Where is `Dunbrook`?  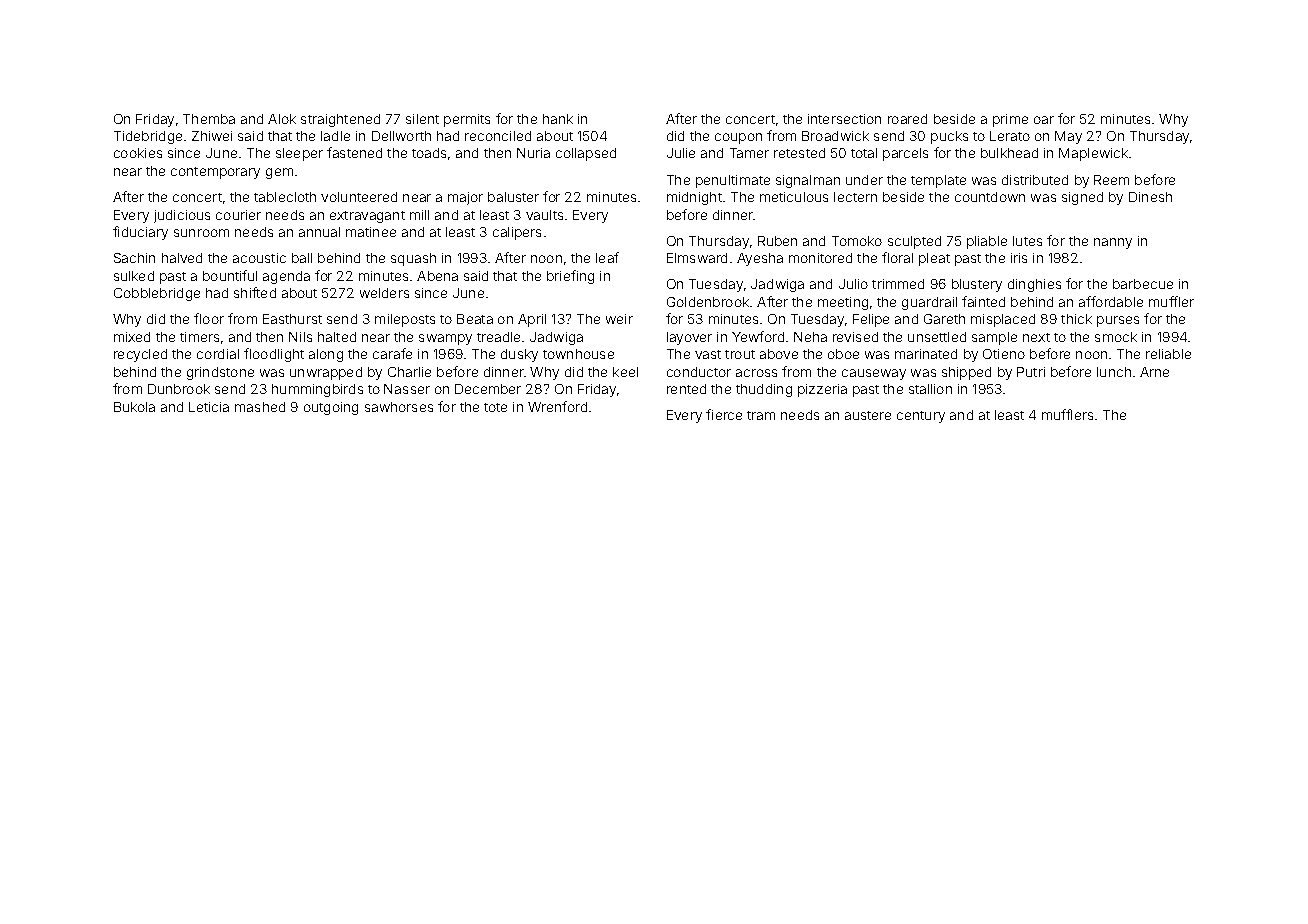
Dunbrook is located at coordinates (179, 389).
